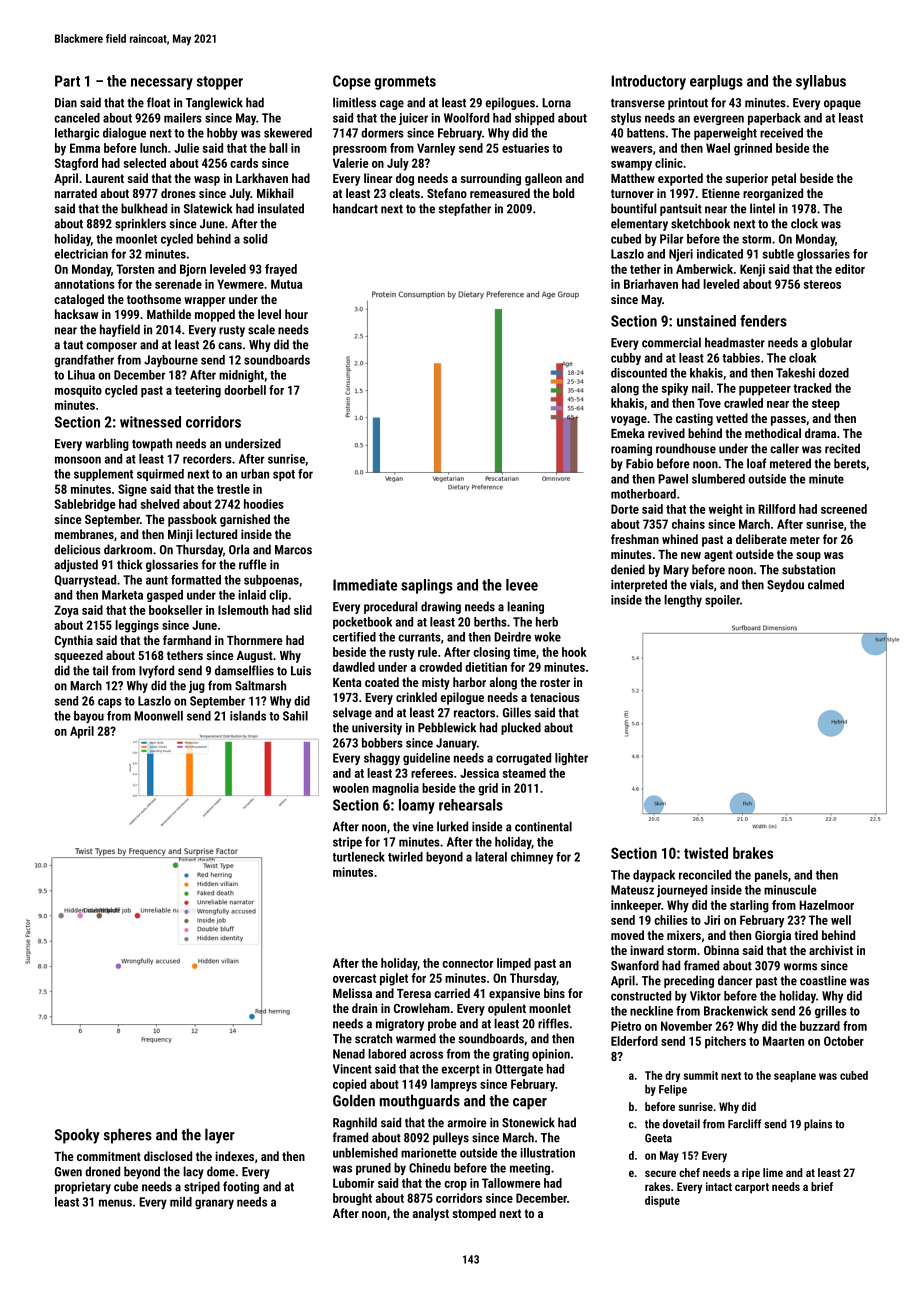  Describe the element at coordinates (785, 585) in the screenshot. I see `Seydou` at that location.
